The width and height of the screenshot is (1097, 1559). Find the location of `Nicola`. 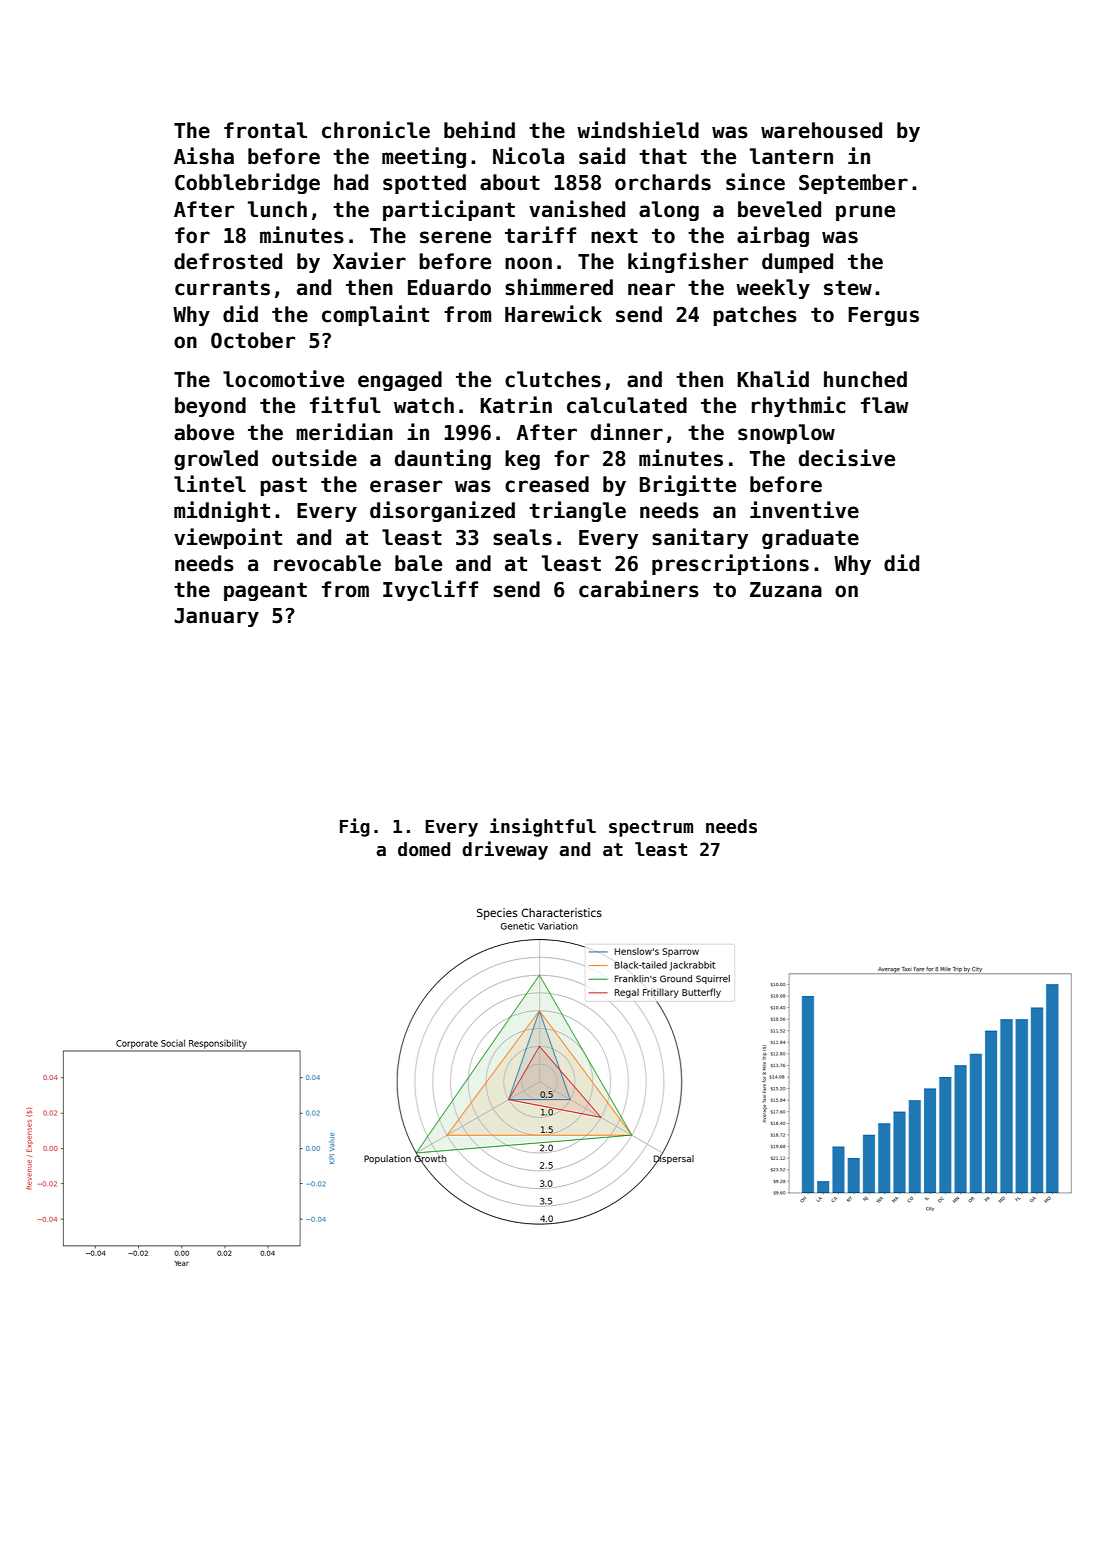

Nicola is located at coordinates (528, 156).
